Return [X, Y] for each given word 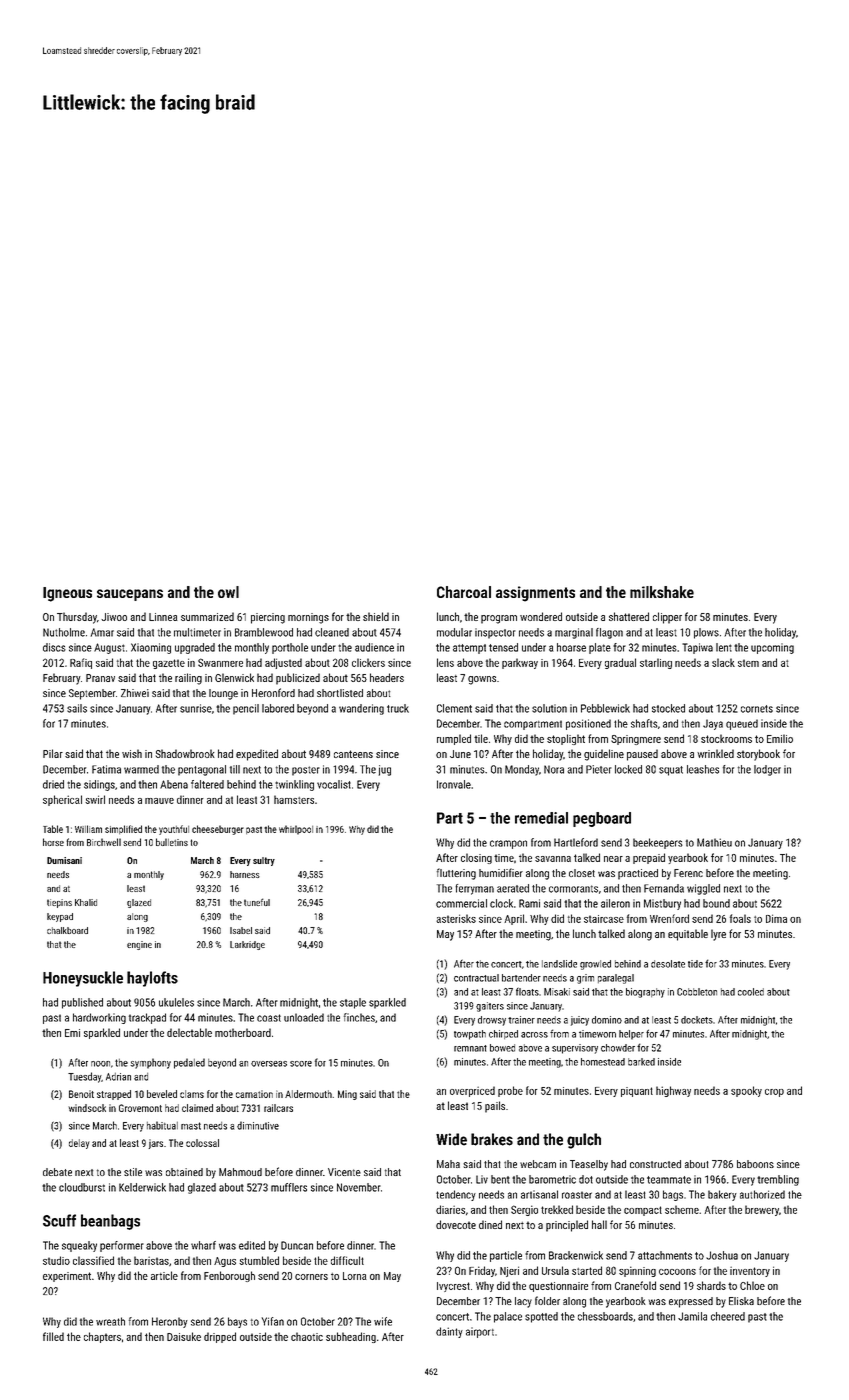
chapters [102, 1337]
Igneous [67, 594]
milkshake [662, 592]
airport [480, 1332]
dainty [449, 1332]
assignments [535, 594]
